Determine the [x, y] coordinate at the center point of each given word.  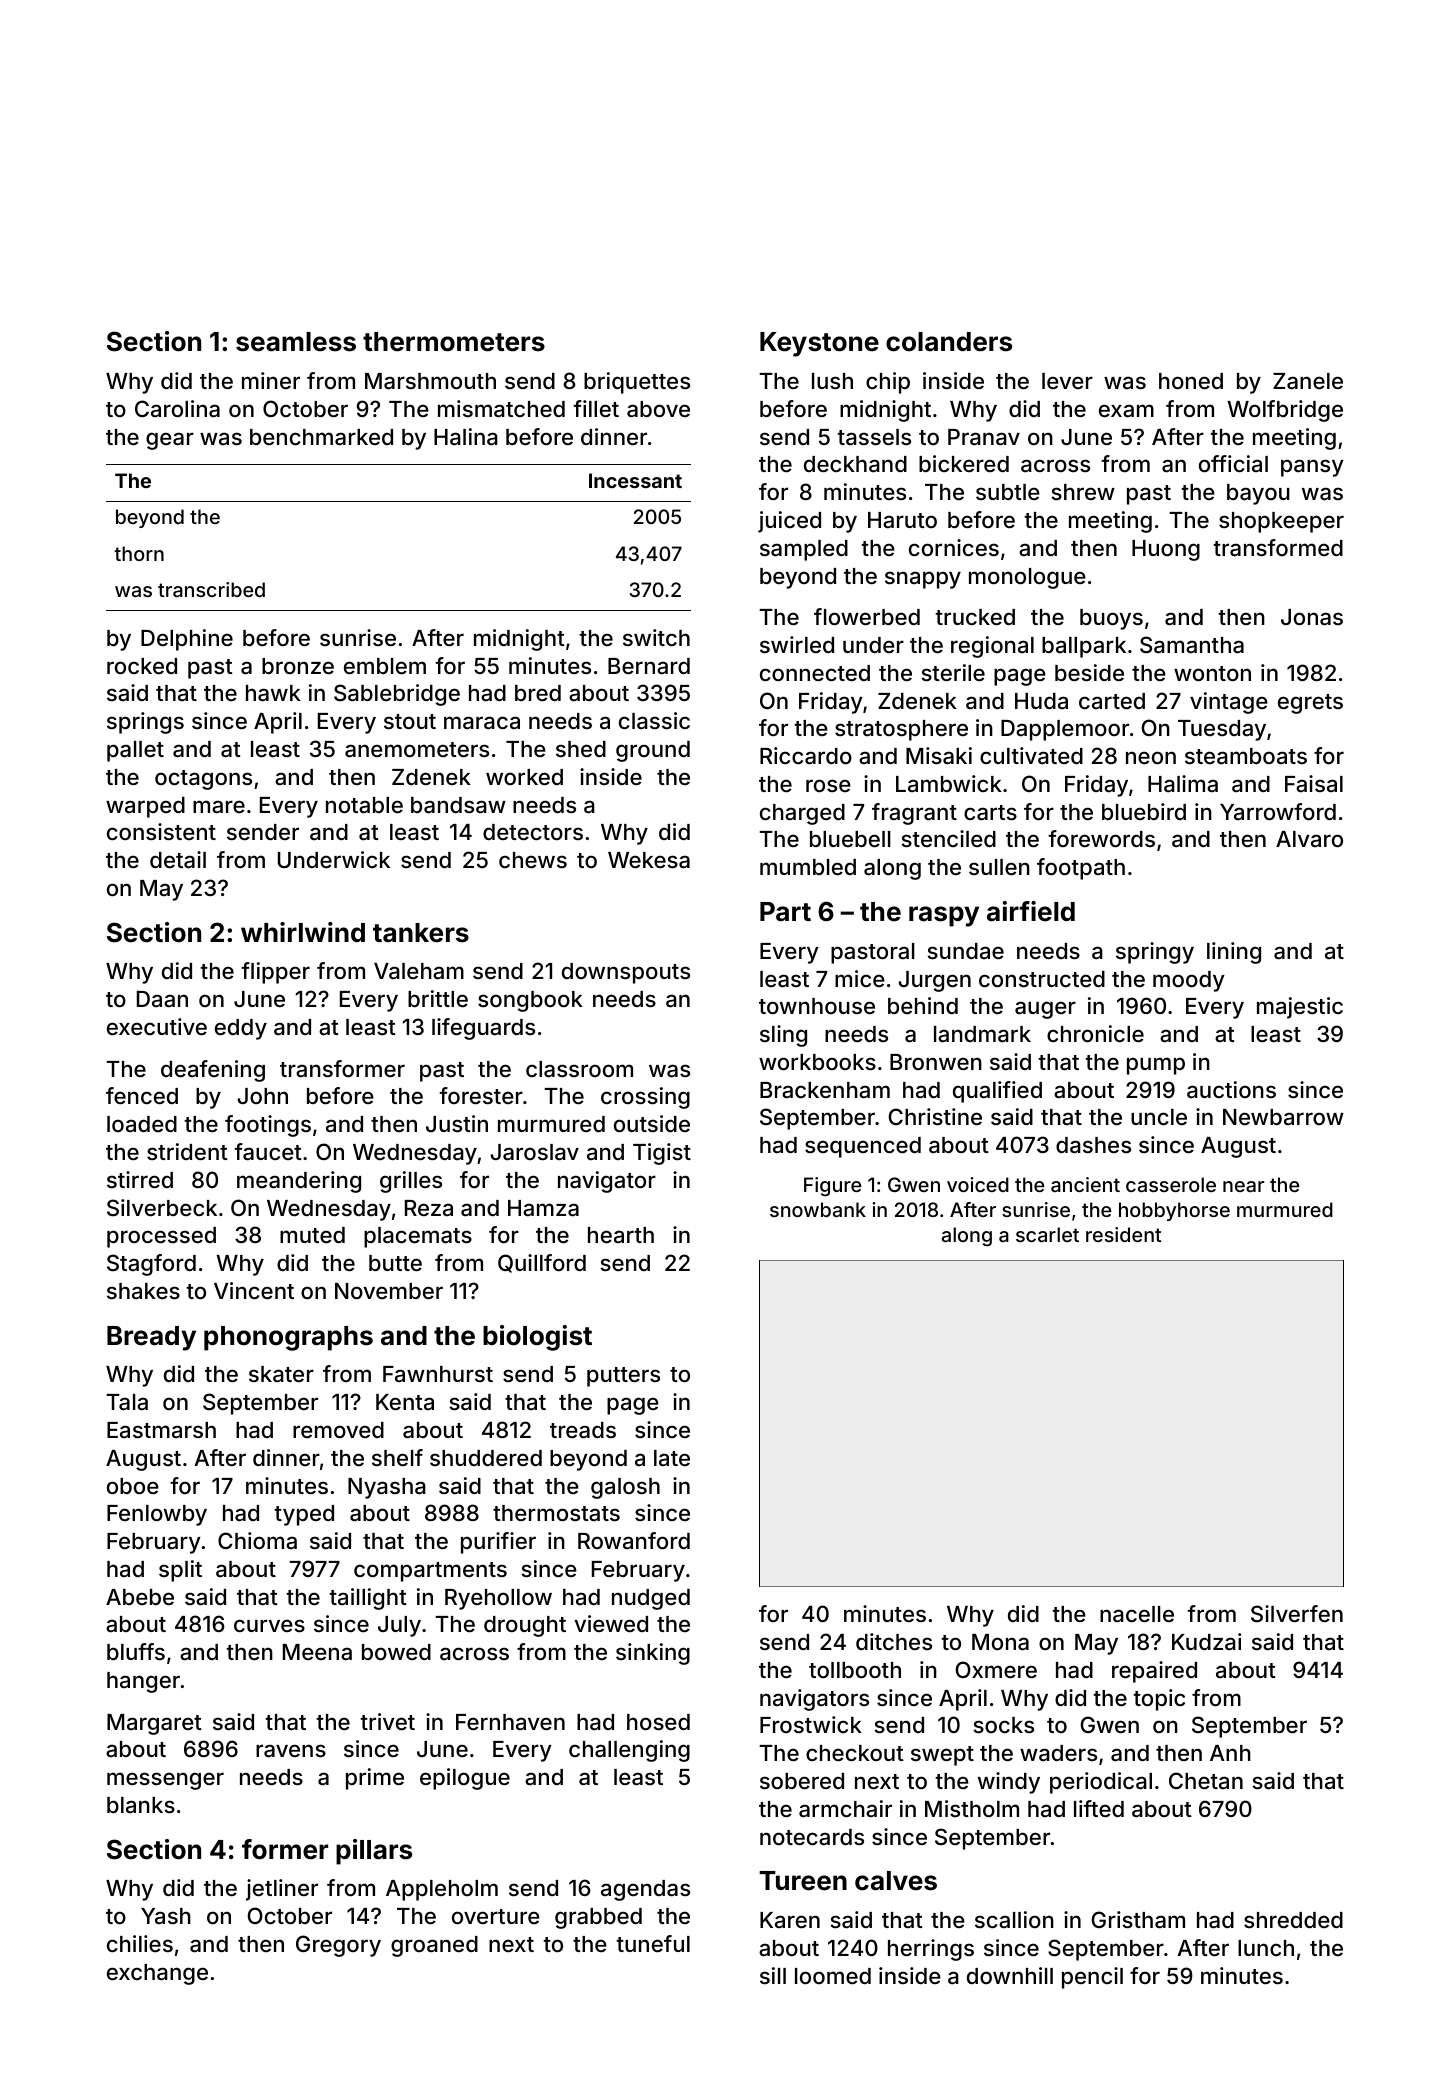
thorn [139, 553]
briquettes [637, 383]
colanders [949, 342]
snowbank [818, 1209]
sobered [802, 1781]
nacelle [1137, 1614]
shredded [1293, 1920]
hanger [143, 1682]
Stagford [151, 1265]
